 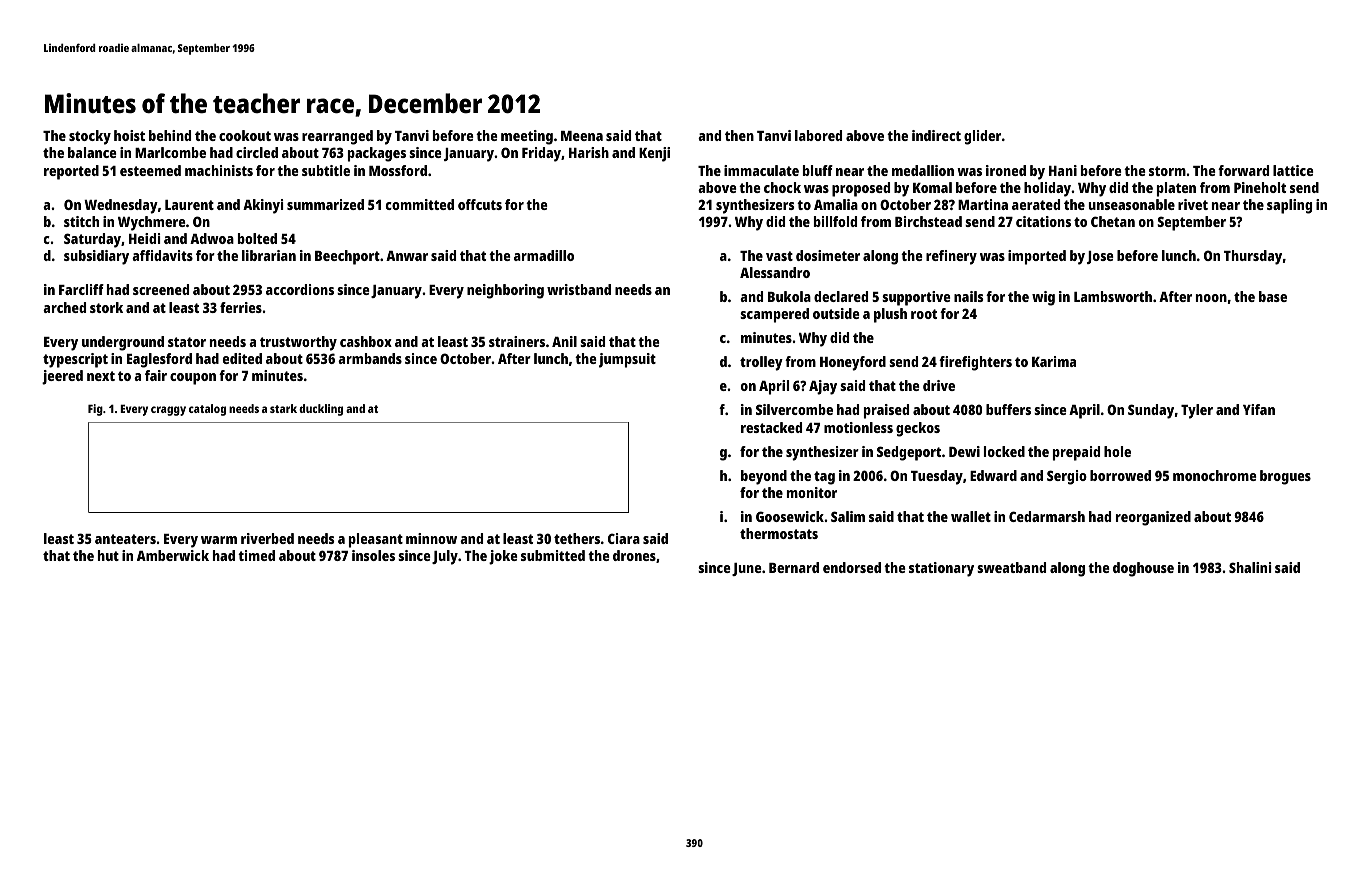 What do you see at coordinates (1113, 296) in the document?
I see `Lambsworth` at bounding box center [1113, 296].
